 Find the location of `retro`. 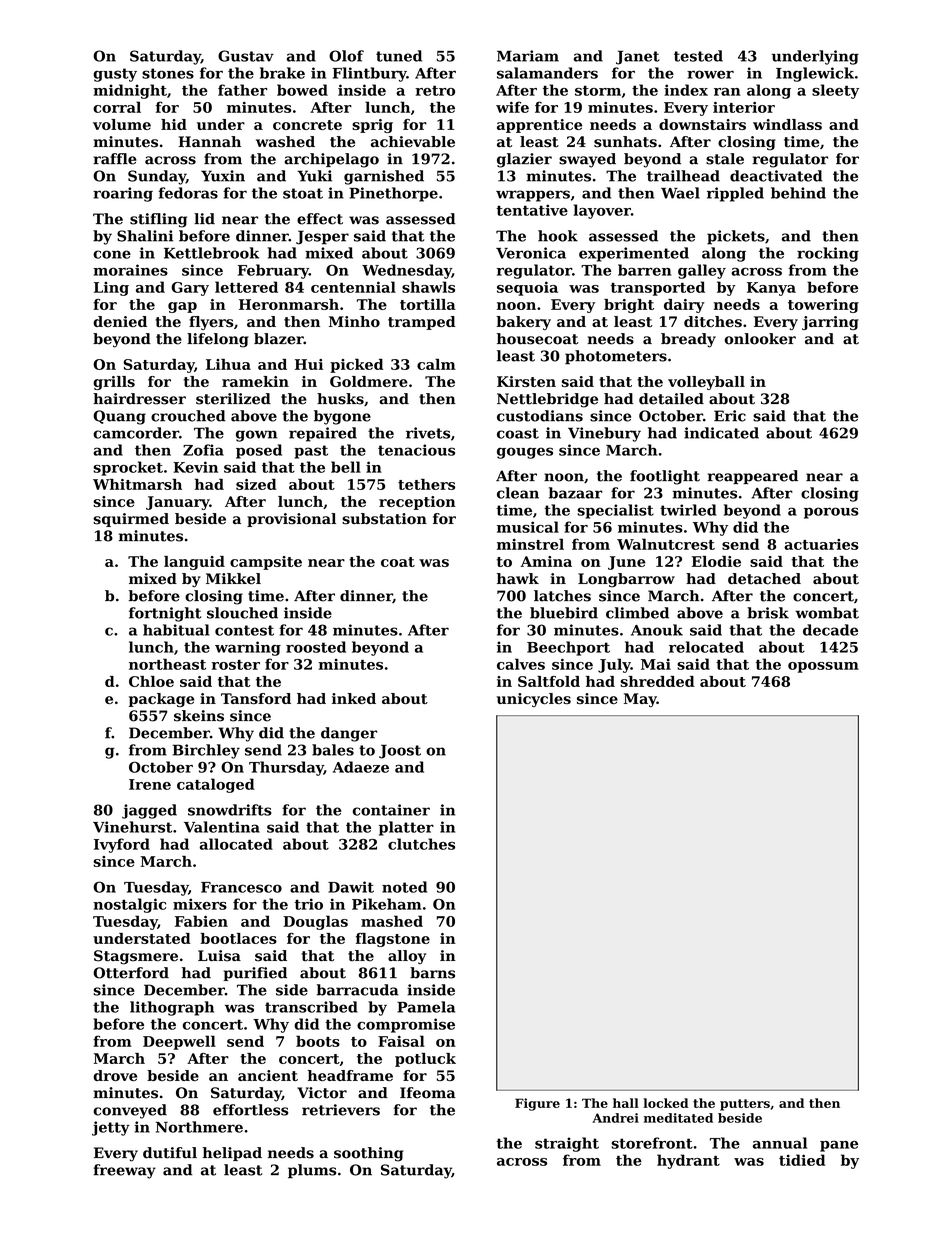

retro is located at coordinates (435, 90).
